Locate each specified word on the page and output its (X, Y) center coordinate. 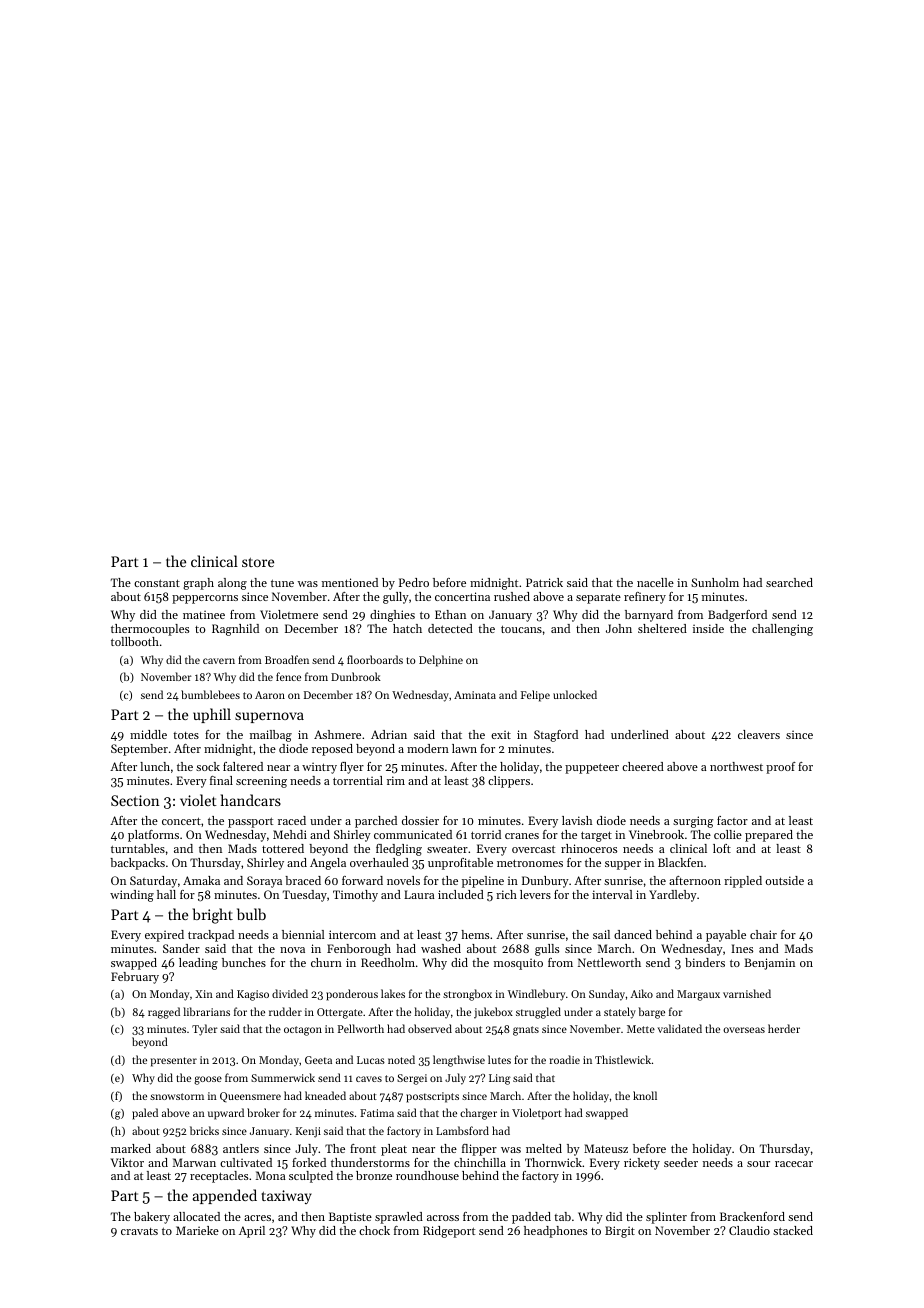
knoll (645, 1095)
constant (157, 583)
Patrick (544, 582)
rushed (512, 596)
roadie (565, 1059)
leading (198, 964)
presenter (174, 1062)
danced (633, 934)
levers (535, 894)
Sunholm (715, 582)
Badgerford (737, 616)
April (252, 1232)
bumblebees (210, 694)
